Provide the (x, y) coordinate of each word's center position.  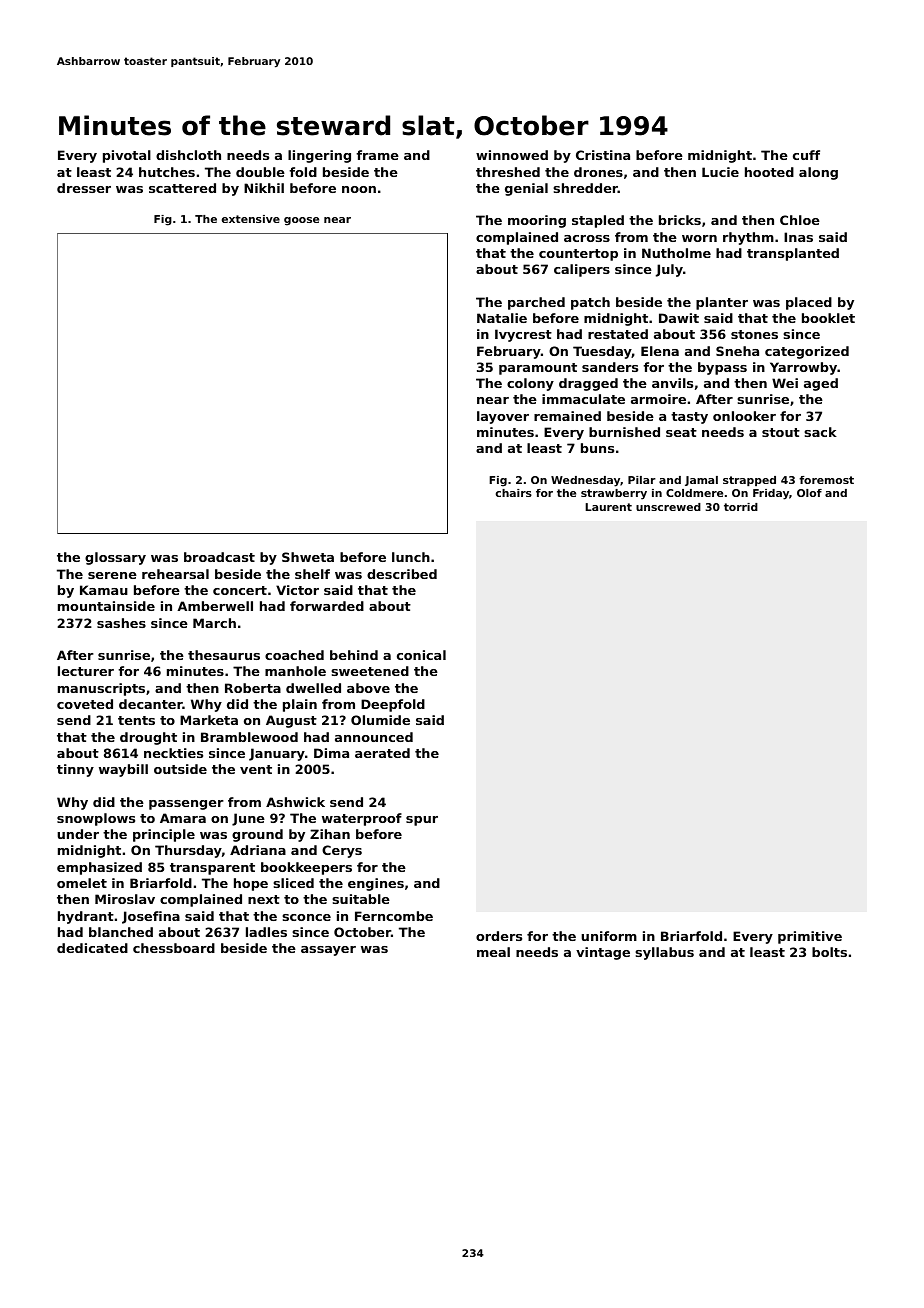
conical (421, 655)
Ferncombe (394, 916)
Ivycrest (523, 335)
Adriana (258, 850)
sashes (121, 623)
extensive (251, 219)
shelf (312, 574)
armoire (658, 399)
